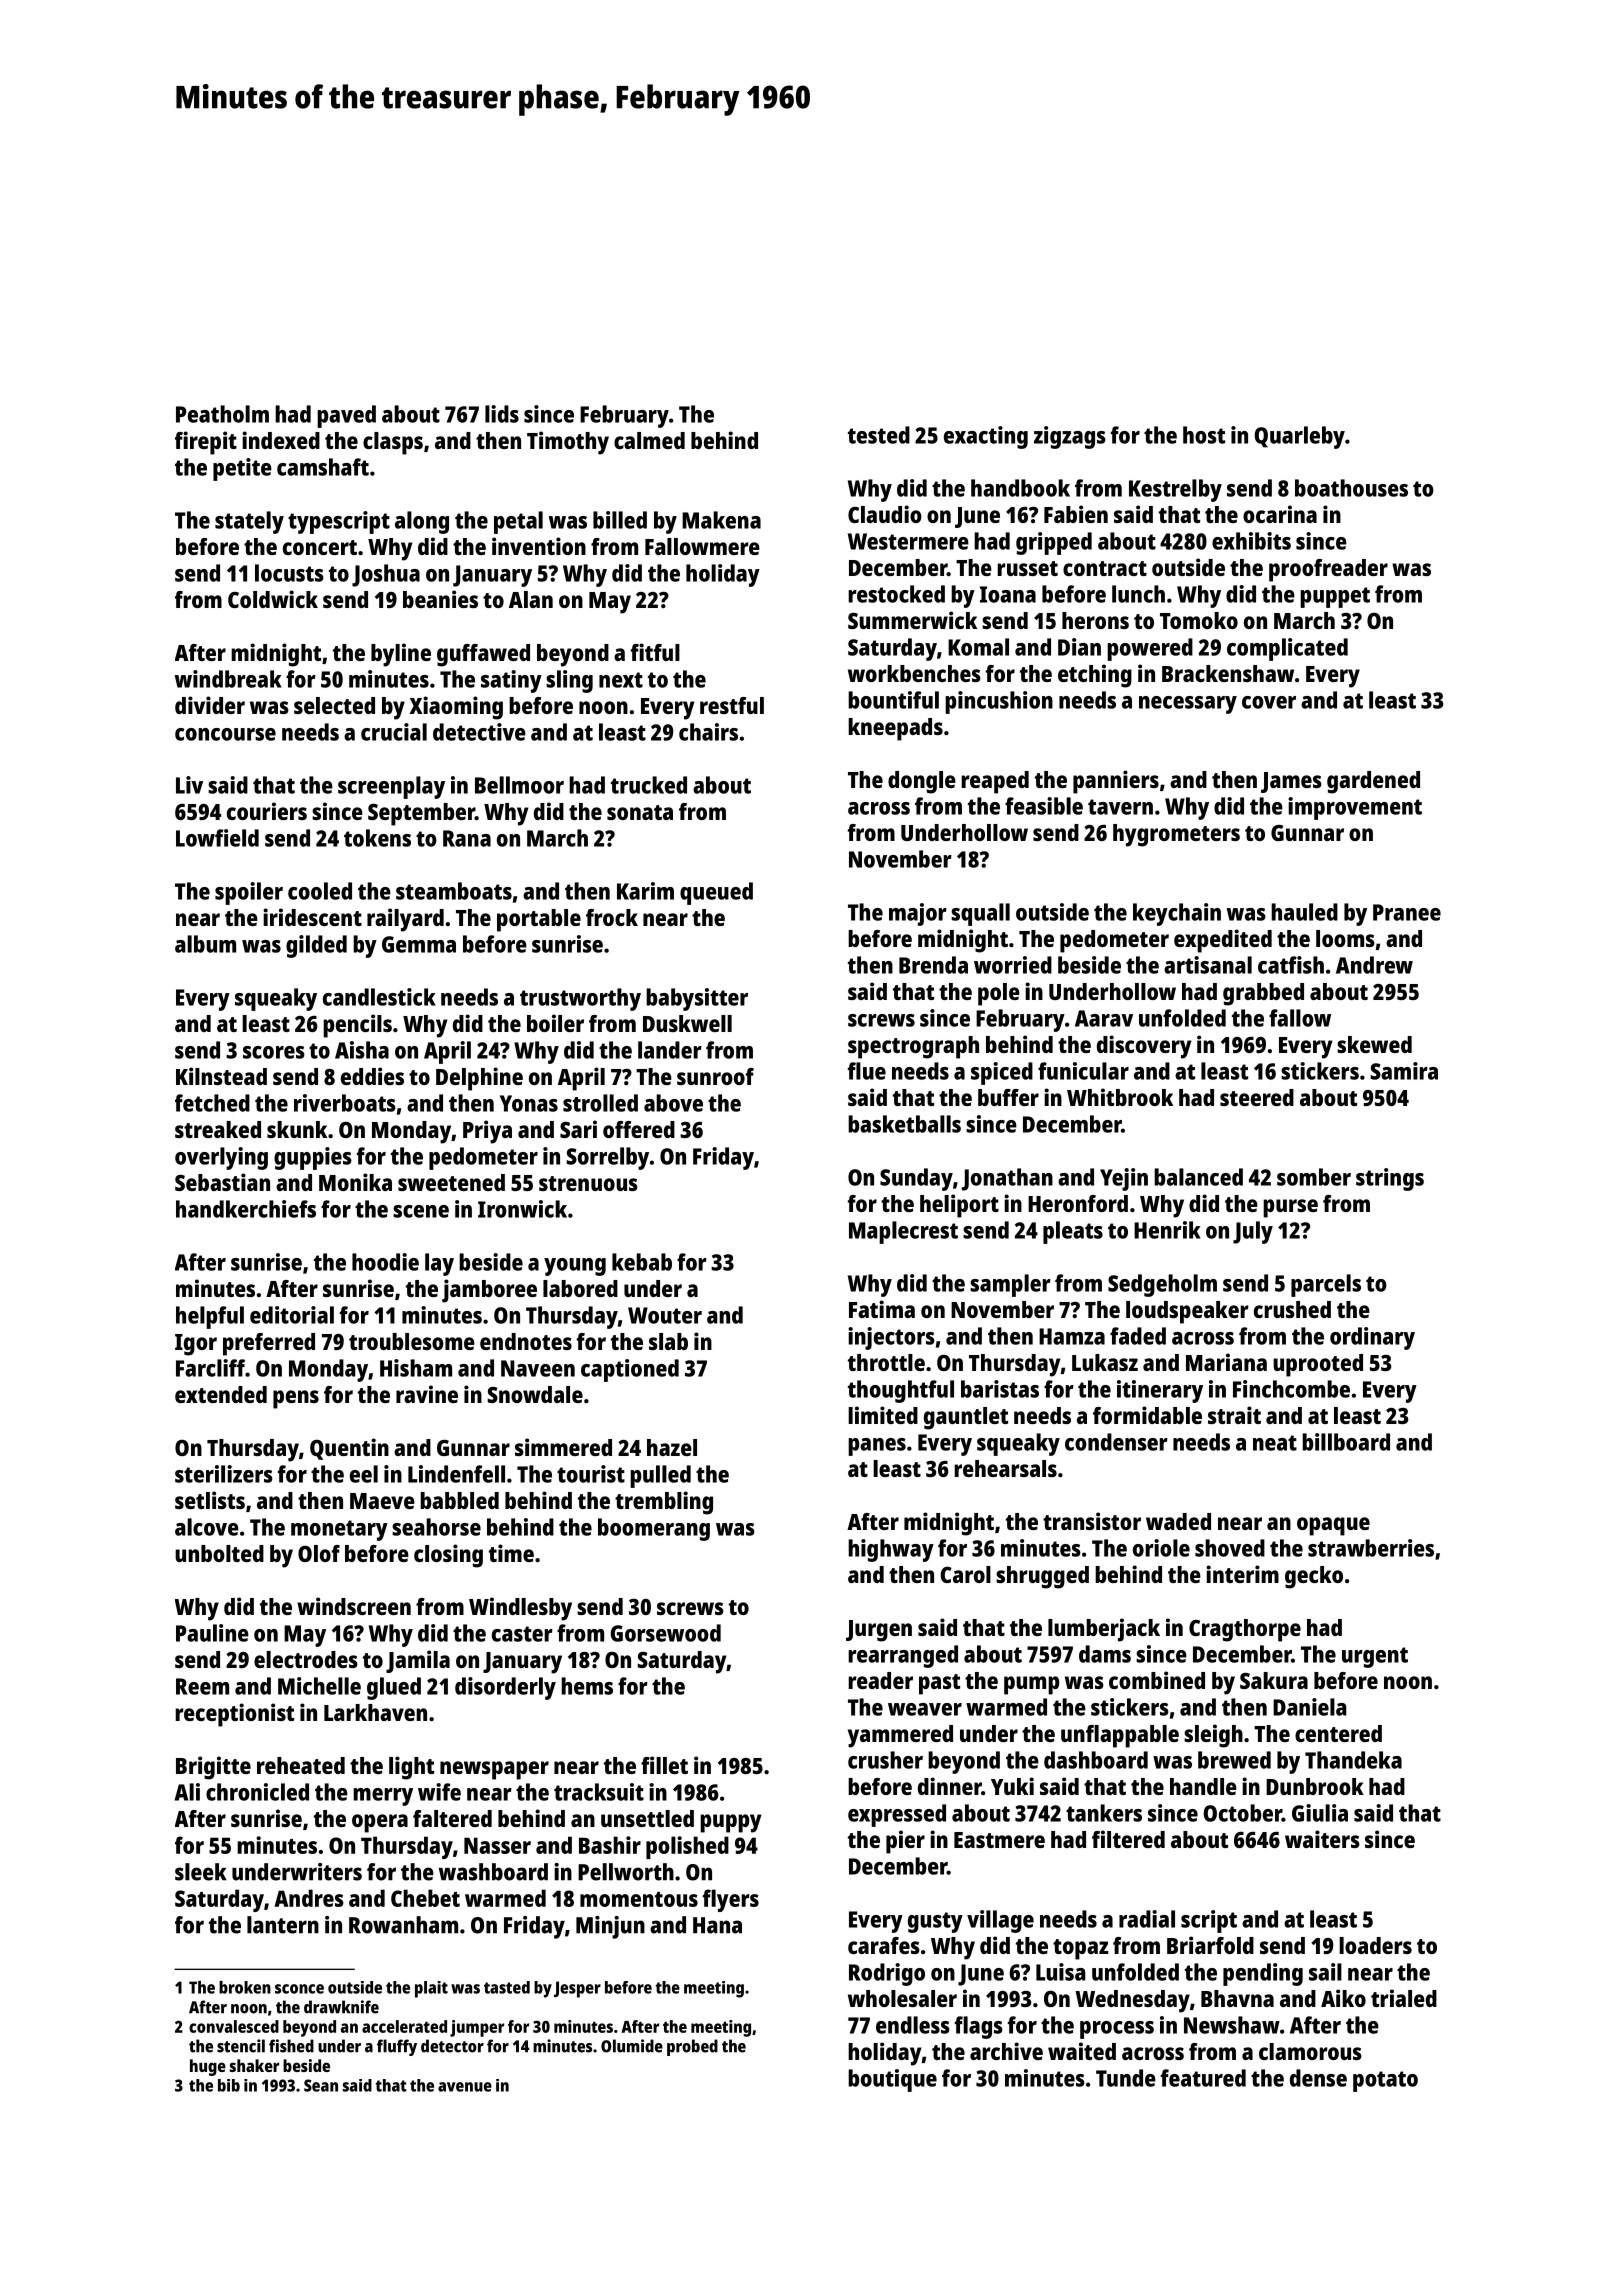 This image has height=2292, width=1620. I want to click on scores, so click(274, 1052).
